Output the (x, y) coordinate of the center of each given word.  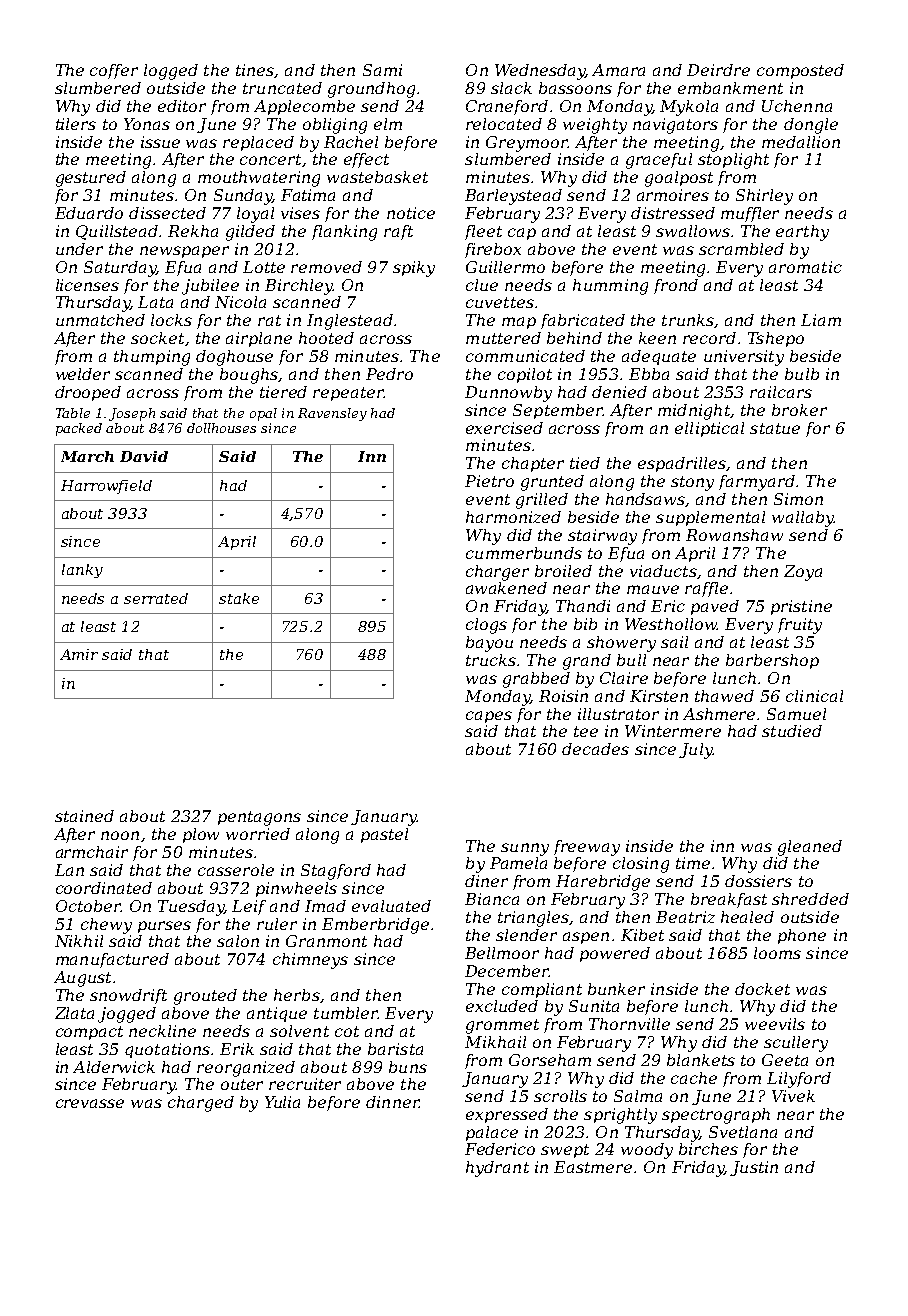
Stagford (336, 872)
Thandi (583, 606)
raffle (706, 589)
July (696, 751)
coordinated (104, 888)
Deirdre (718, 70)
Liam (821, 320)
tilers (76, 124)
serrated (156, 598)
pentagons (259, 818)
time (693, 863)
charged (201, 1104)
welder (83, 374)
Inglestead (350, 322)
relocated (504, 124)
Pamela (518, 863)
